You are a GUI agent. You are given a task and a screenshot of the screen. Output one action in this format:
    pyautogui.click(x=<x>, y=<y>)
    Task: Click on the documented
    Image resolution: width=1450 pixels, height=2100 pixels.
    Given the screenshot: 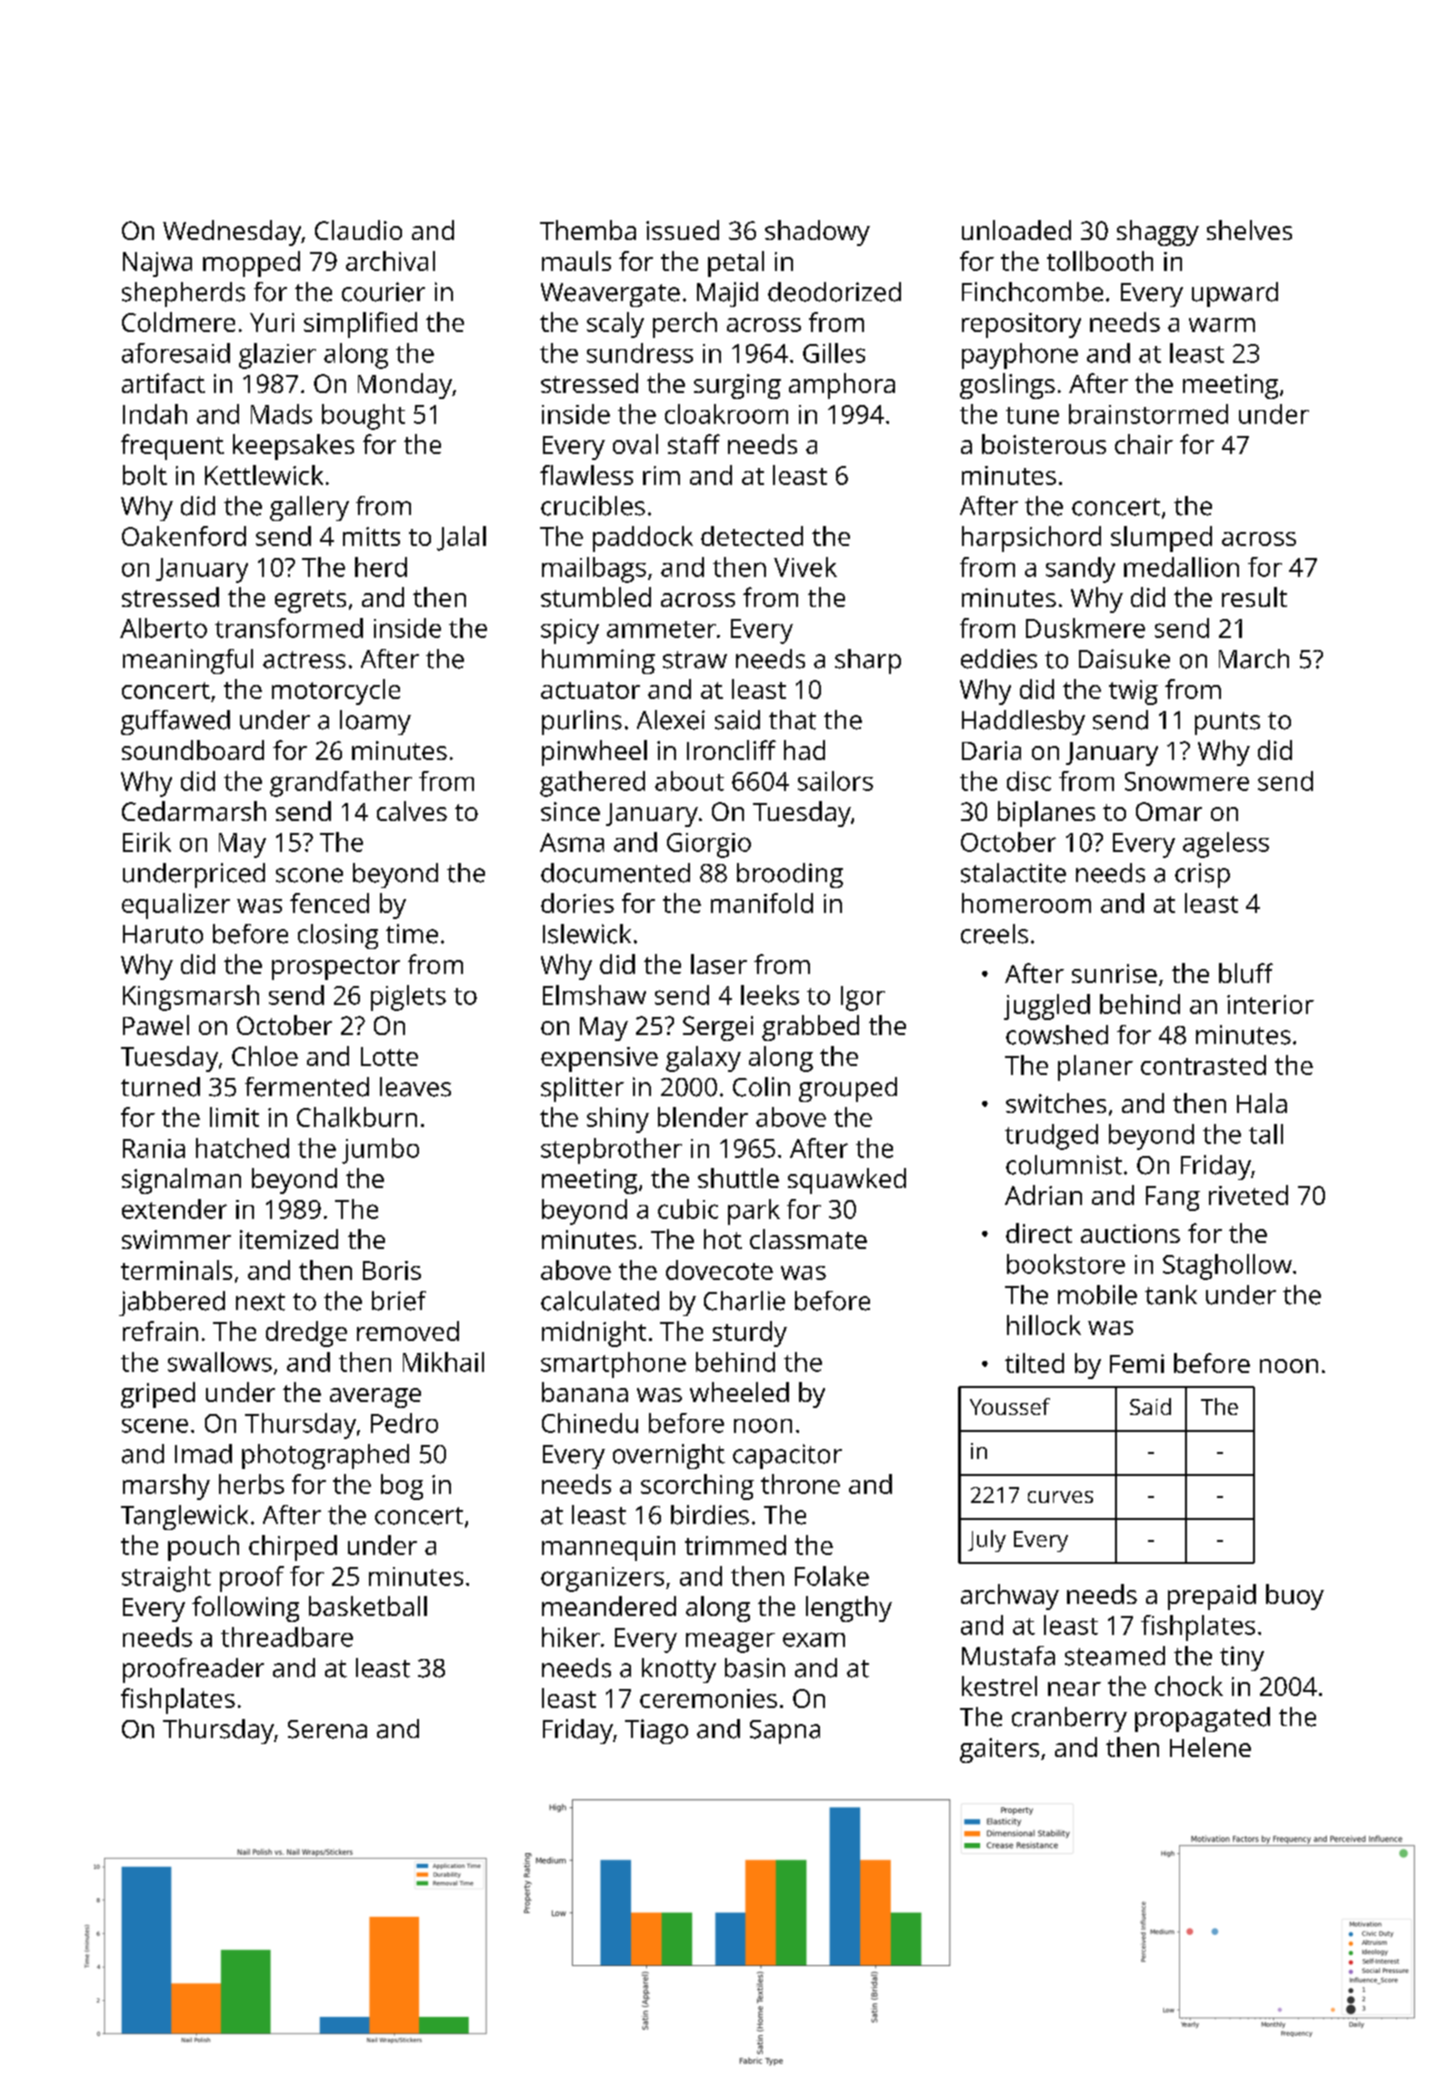 What is the action you would take?
    pyautogui.click(x=615, y=873)
